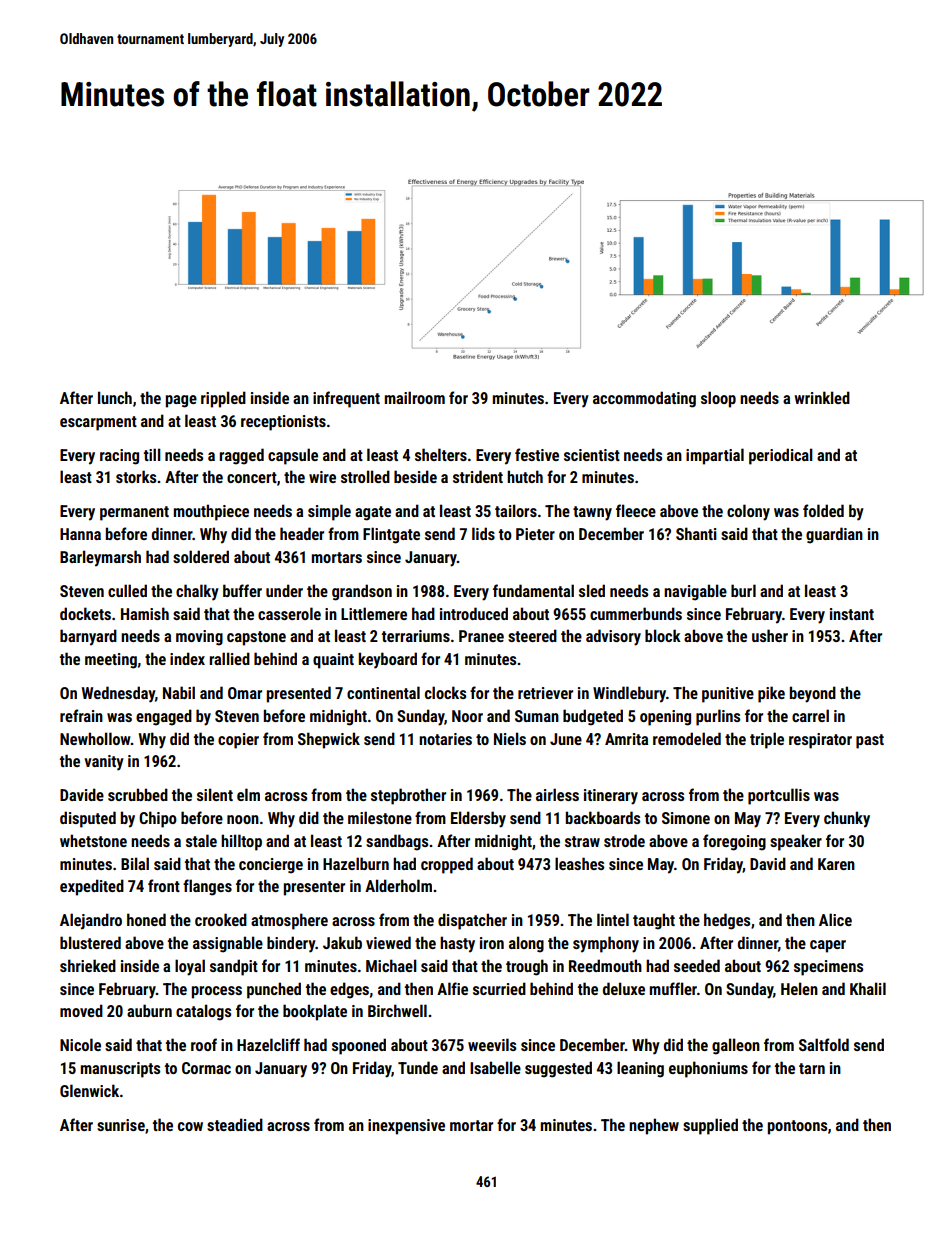  What do you see at coordinates (718, 399) in the screenshot?
I see `sloop` at bounding box center [718, 399].
